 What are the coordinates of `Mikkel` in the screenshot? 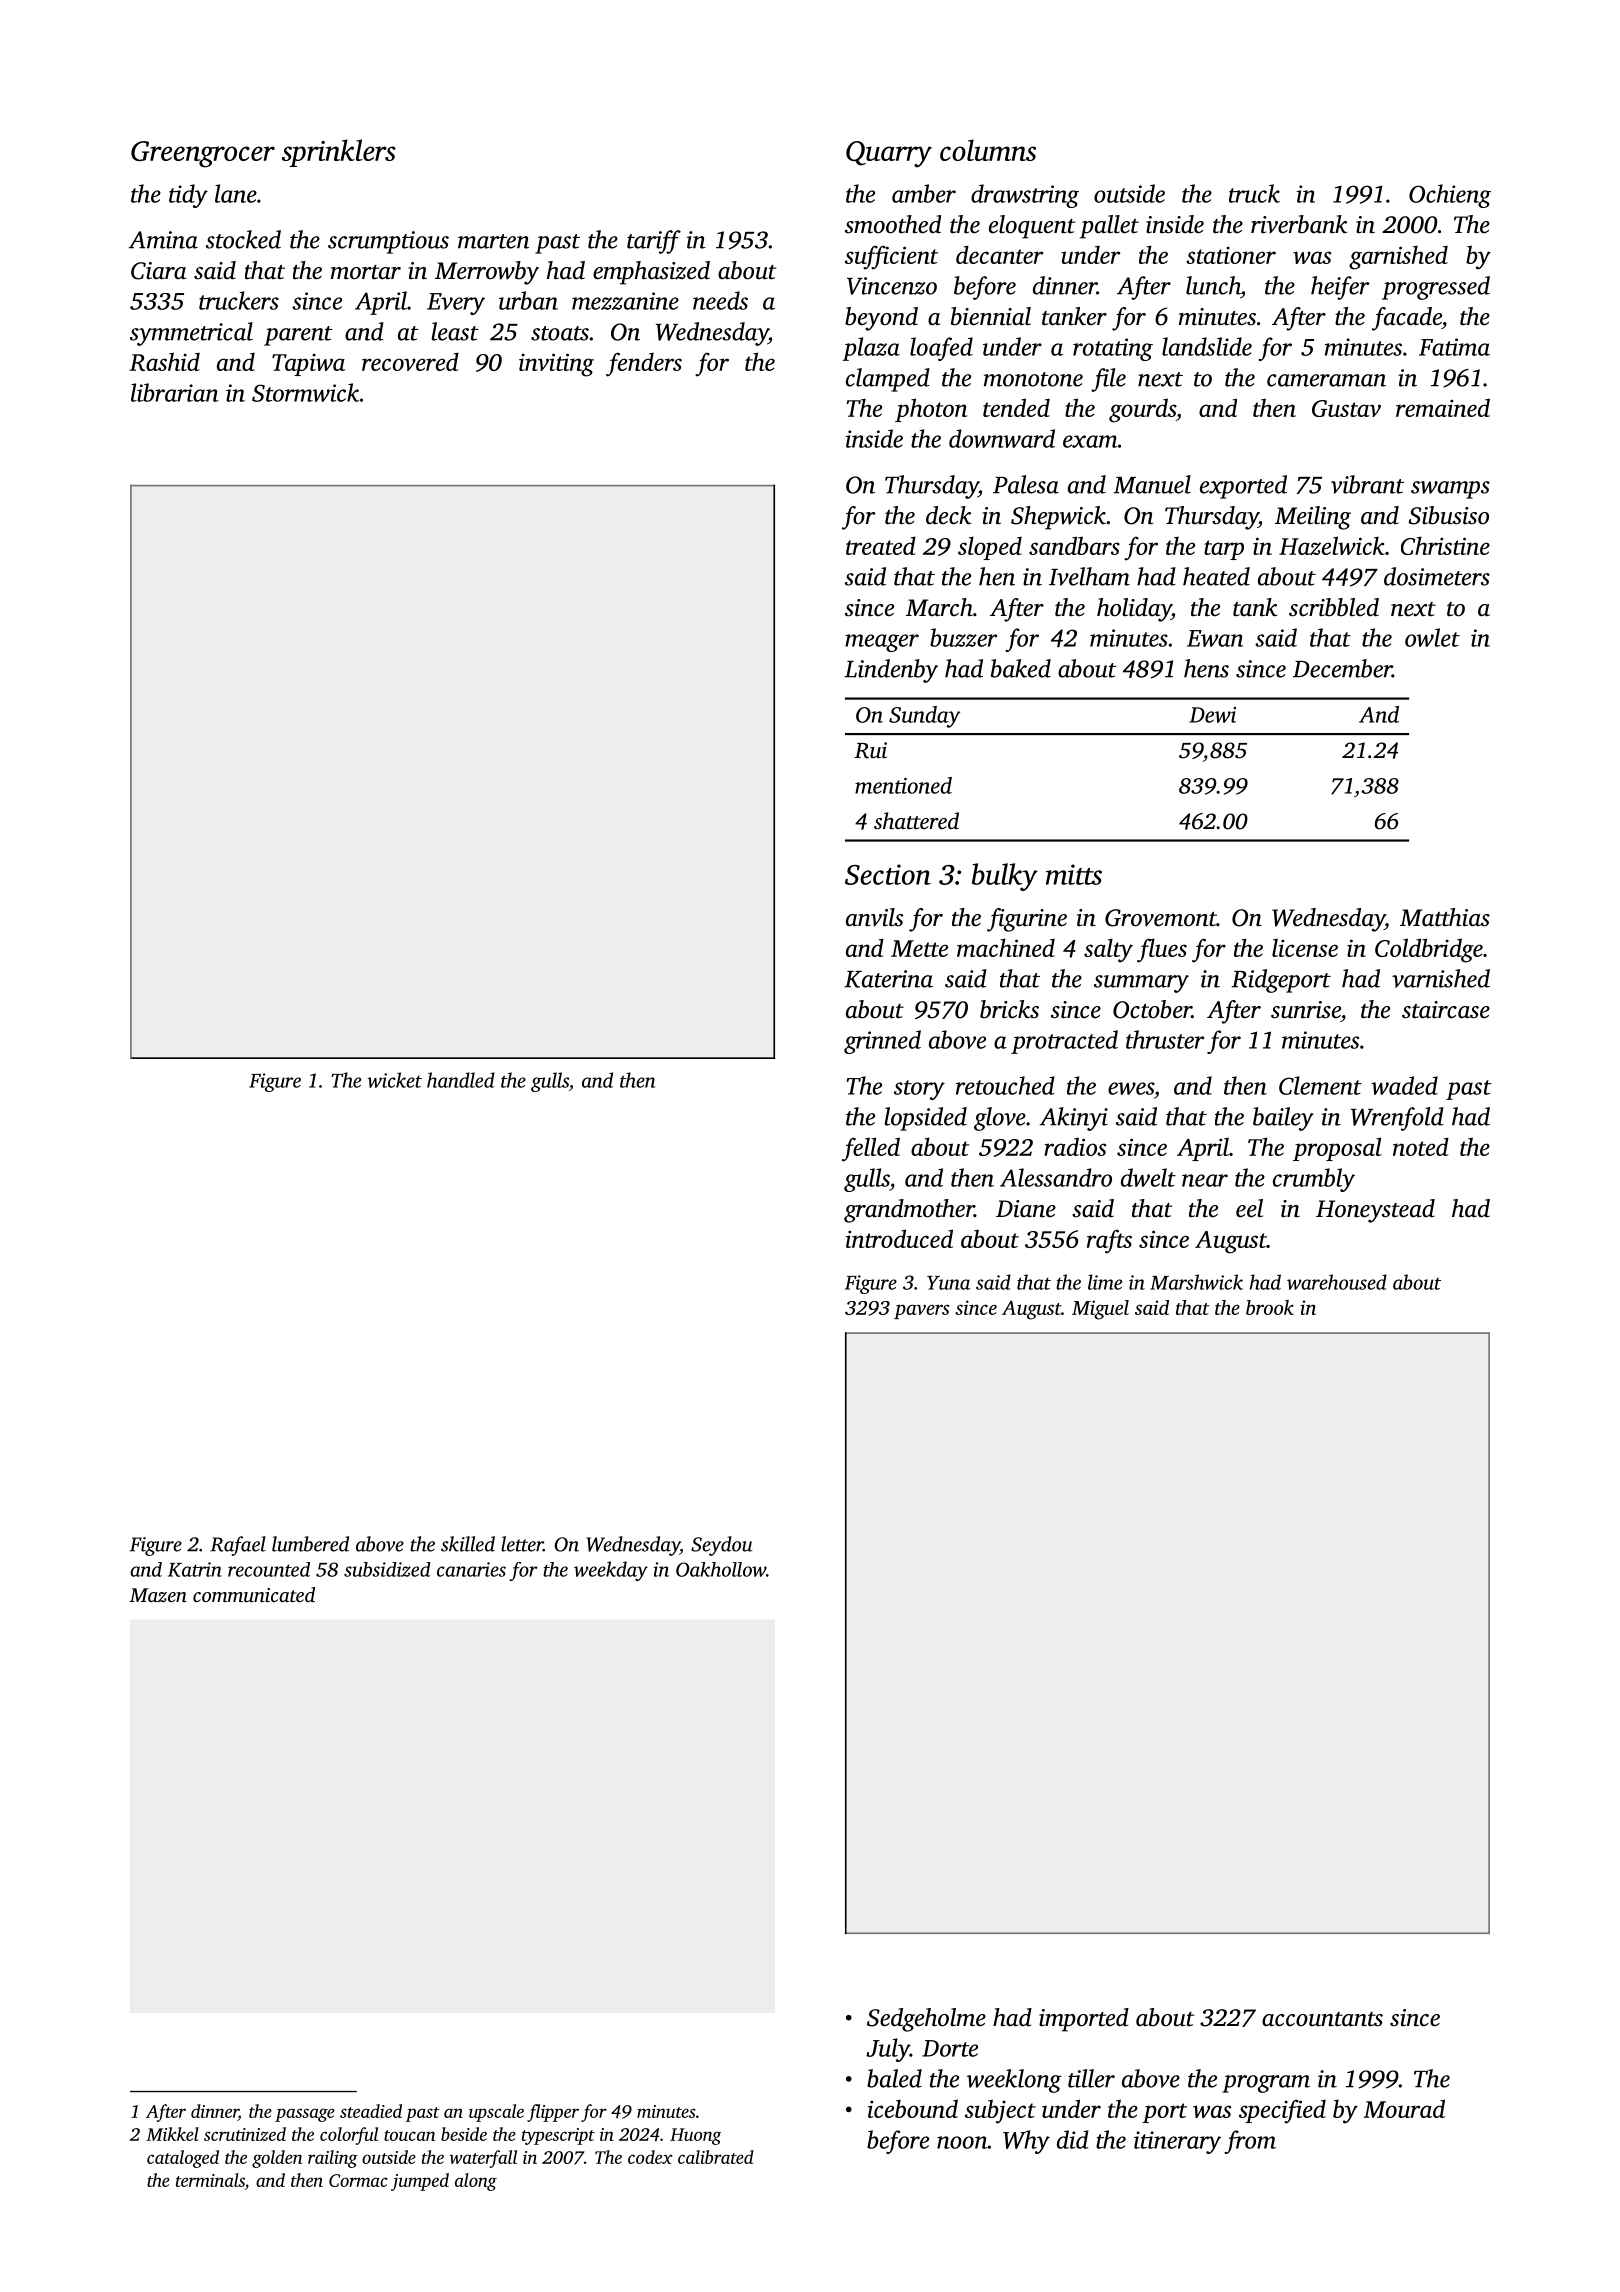 It's located at (172, 2134).
